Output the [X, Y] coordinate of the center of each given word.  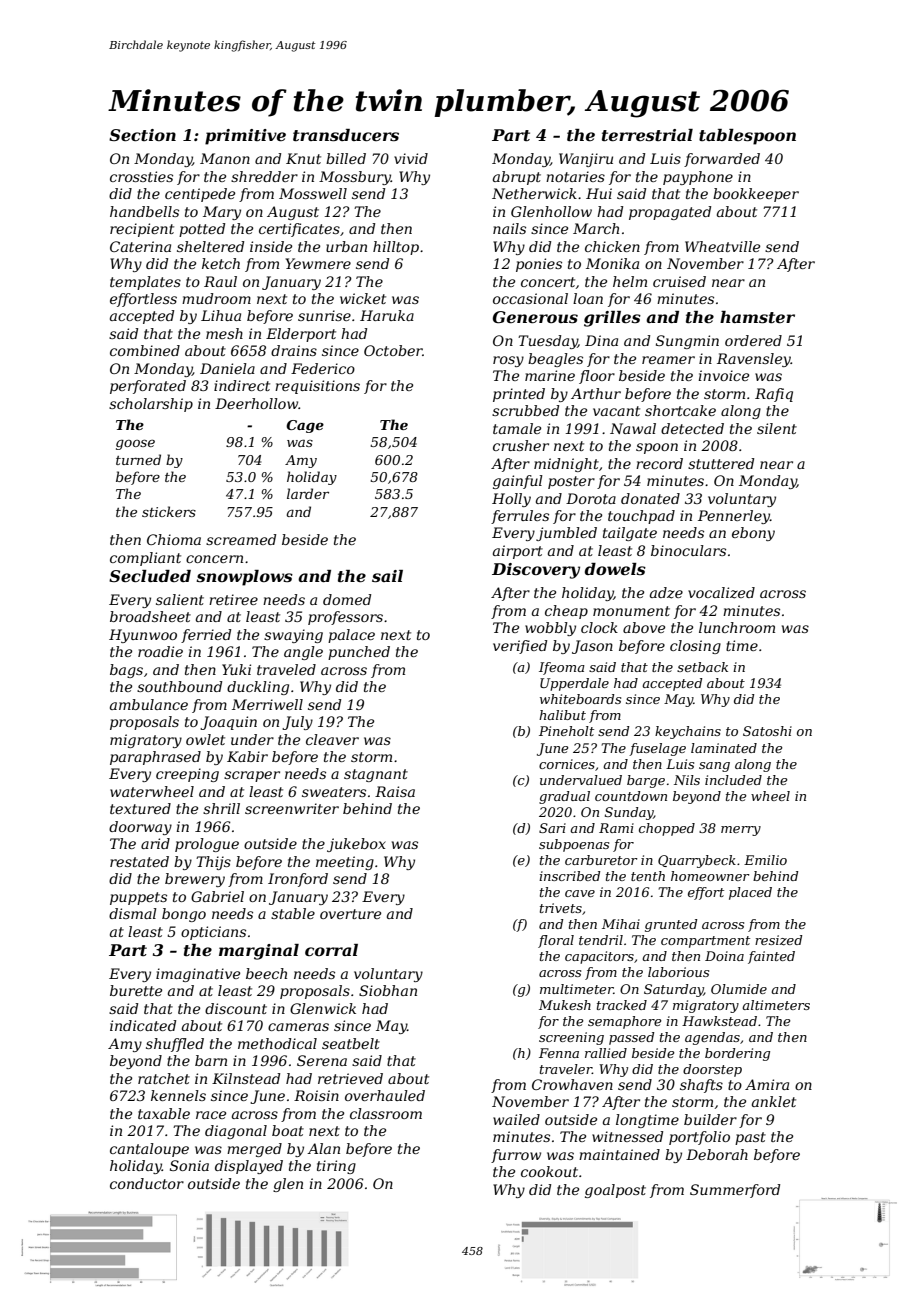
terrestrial [647, 135]
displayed [249, 1167]
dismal [133, 913]
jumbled [566, 534]
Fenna [559, 1053]
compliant [145, 559]
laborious [678, 972]
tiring [336, 1167]
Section [142, 135]
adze [666, 593]
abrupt [517, 178]
